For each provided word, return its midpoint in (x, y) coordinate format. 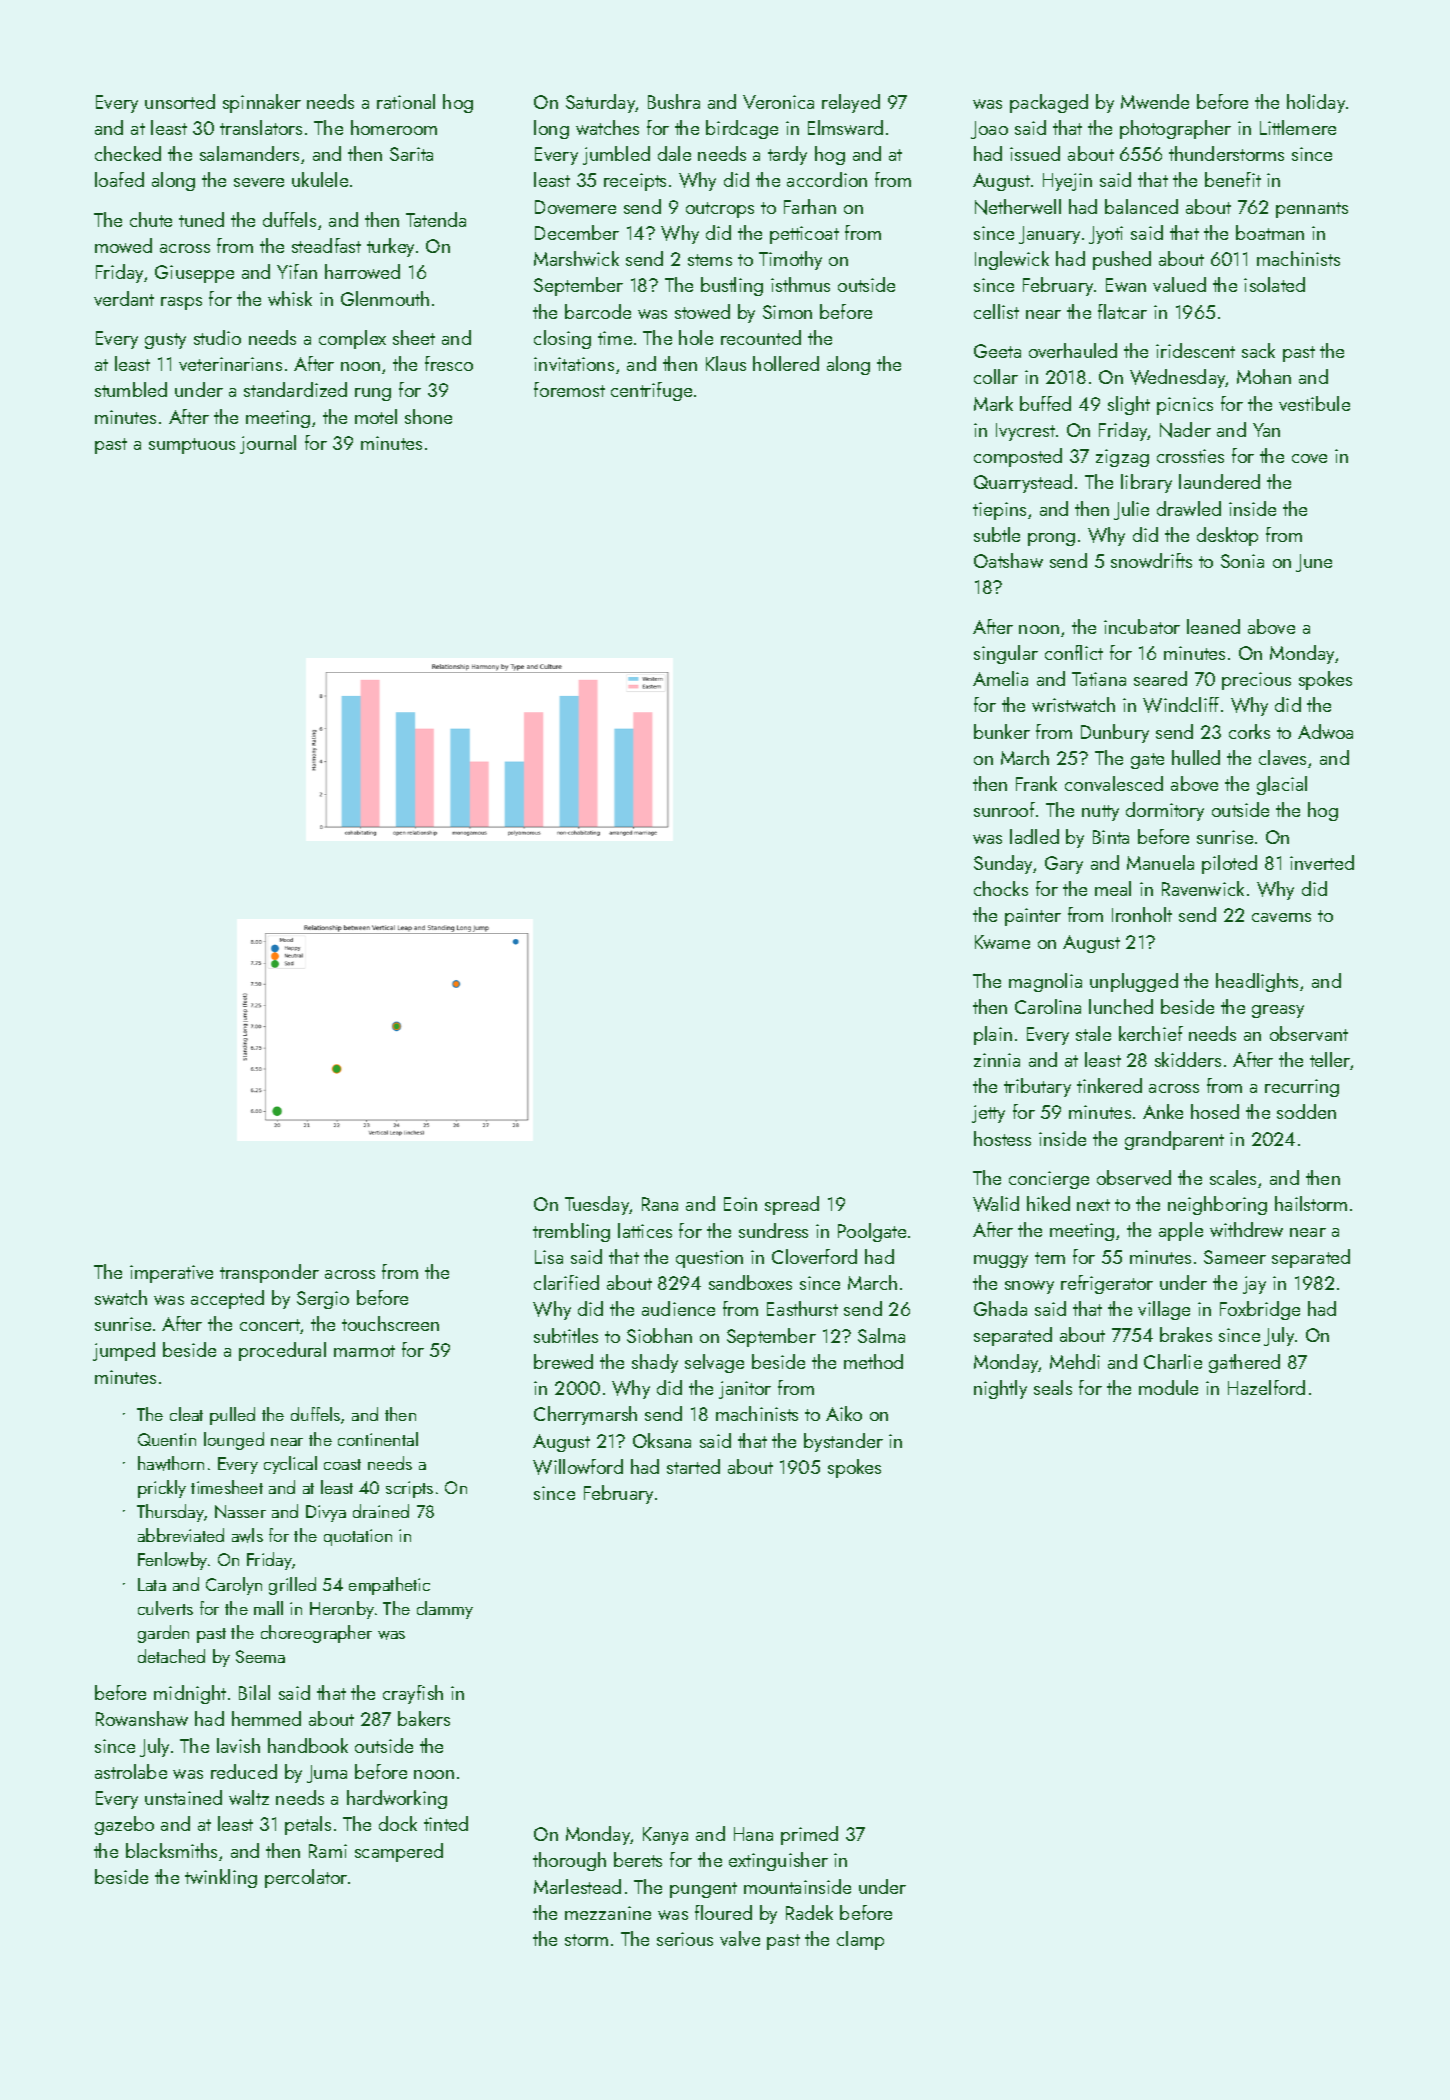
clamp (860, 1940)
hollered (786, 363)
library (1146, 483)
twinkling (221, 1878)
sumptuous (192, 446)
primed (809, 1835)
